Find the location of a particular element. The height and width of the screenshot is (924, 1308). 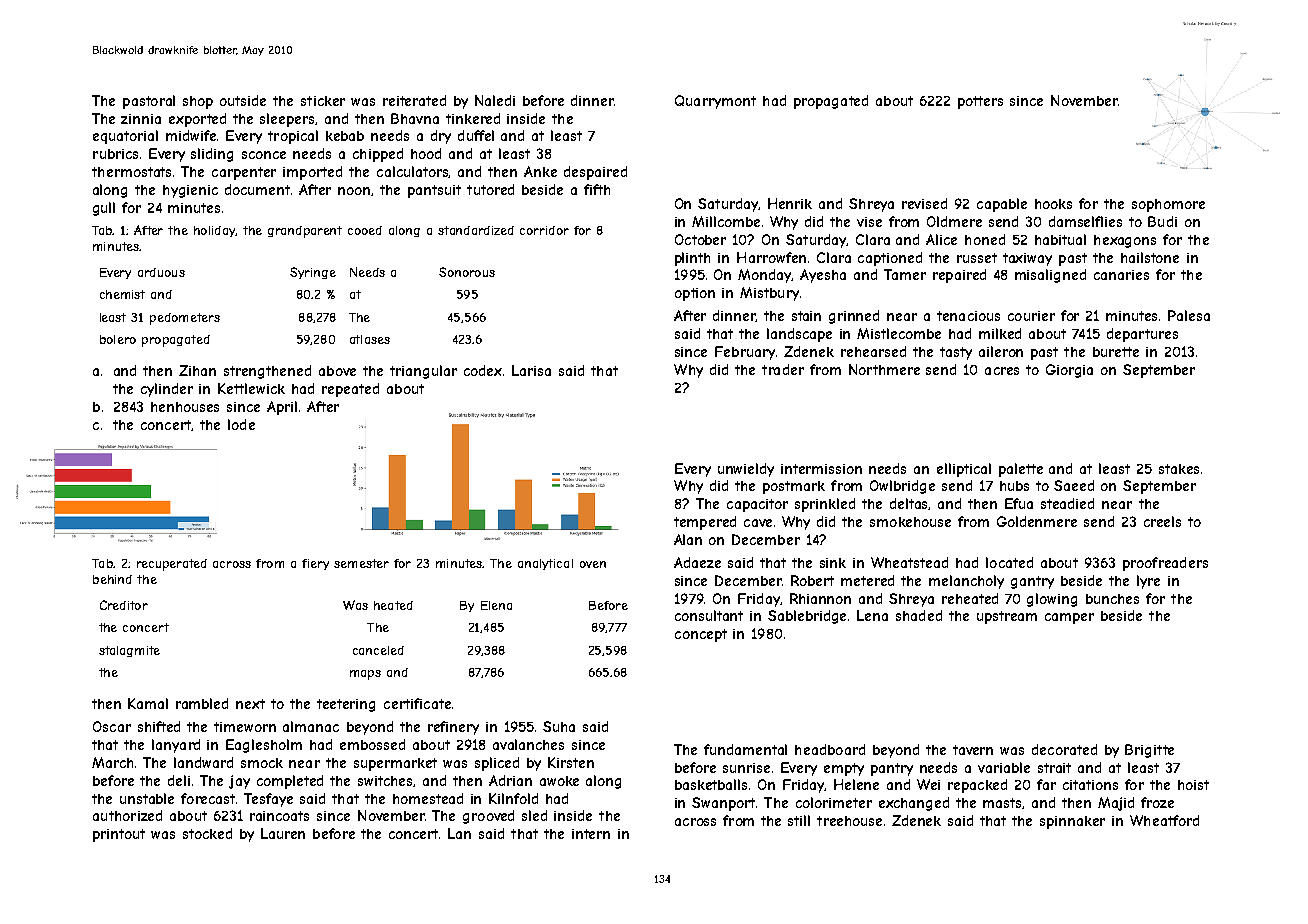

fifth is located at coordinates (597, 189).
